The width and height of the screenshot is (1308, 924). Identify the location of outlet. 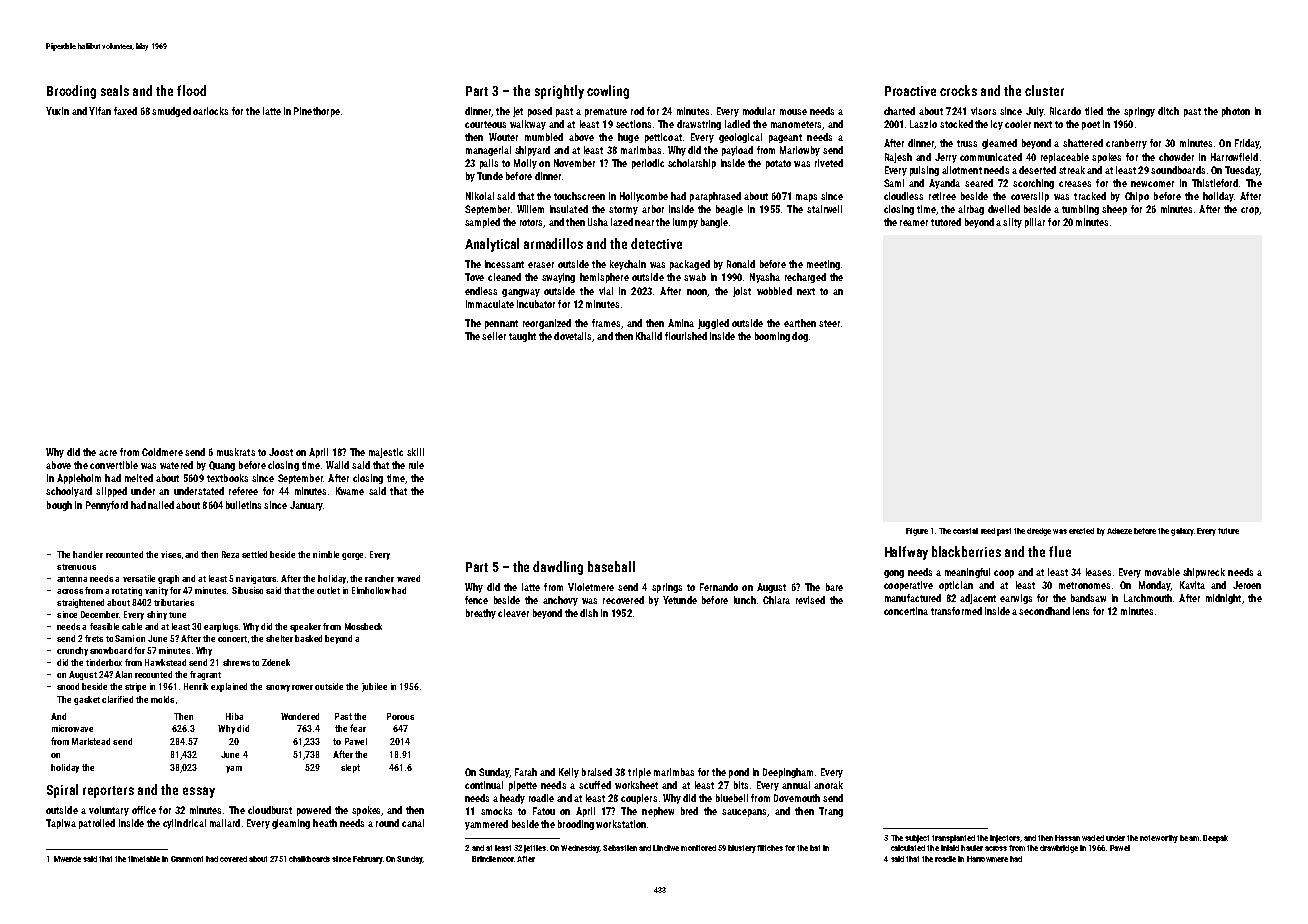
(328, 590).
